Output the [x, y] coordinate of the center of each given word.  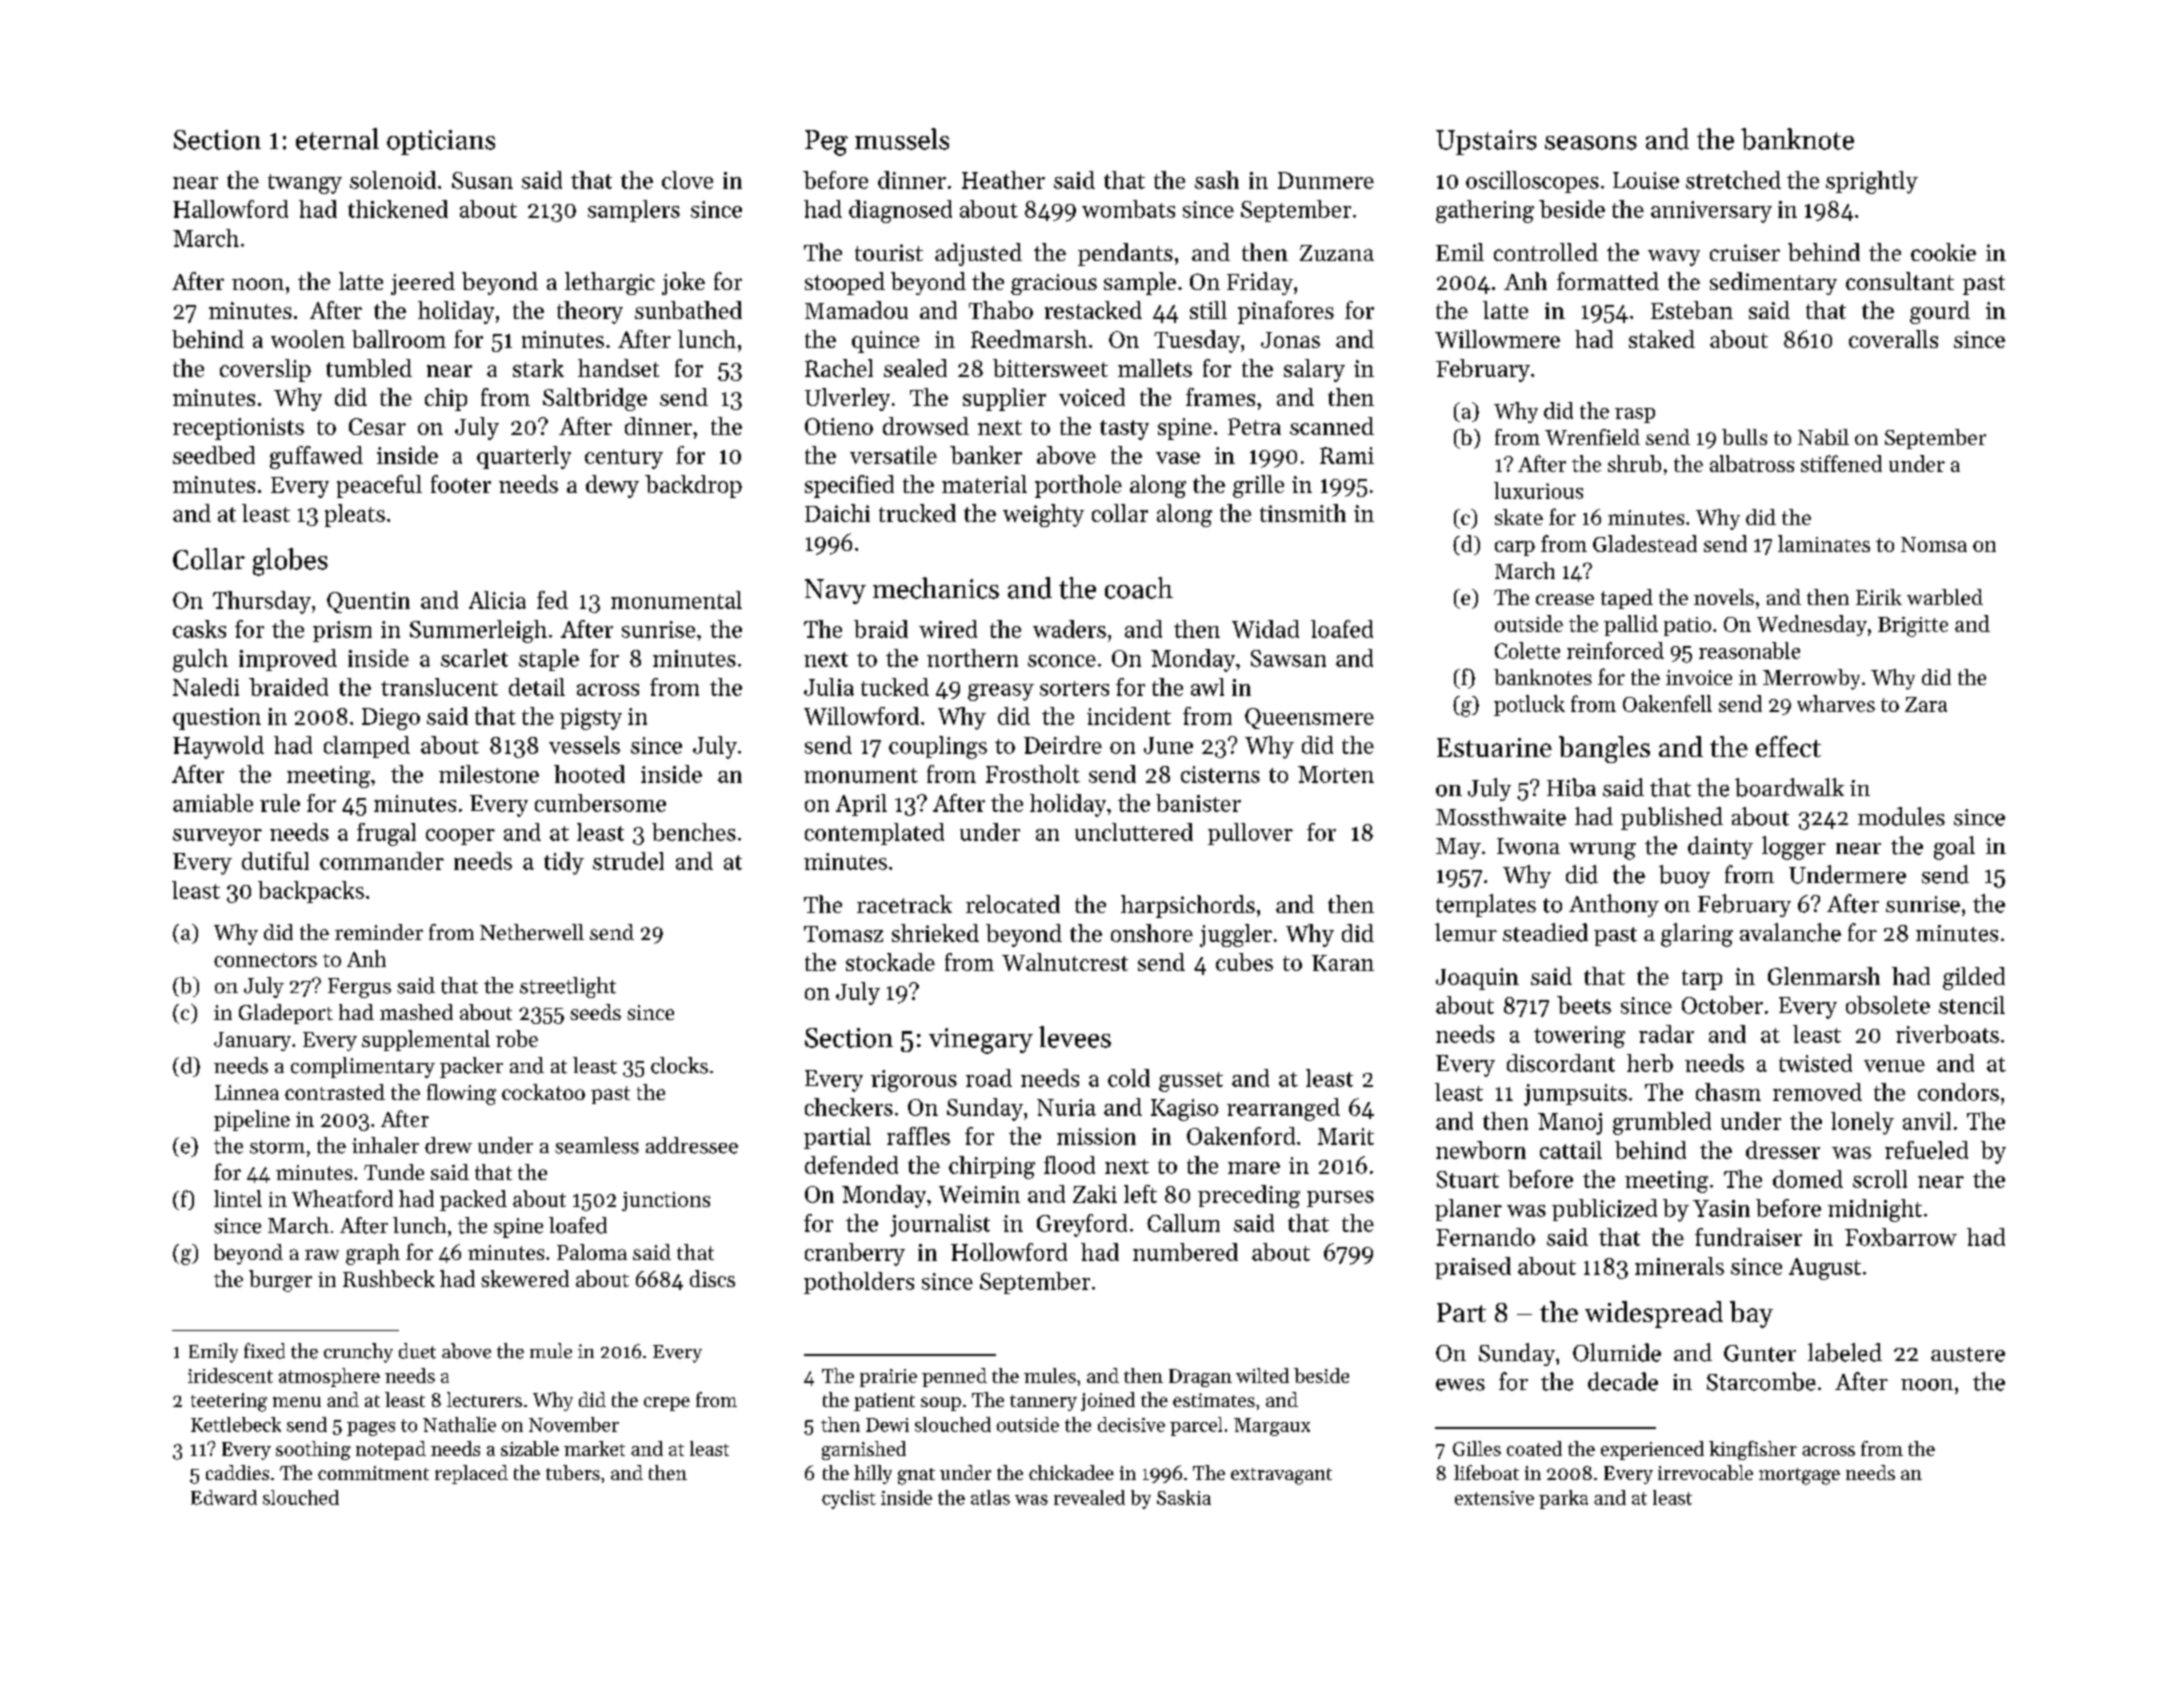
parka [1563, 1499]
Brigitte [1913, 627]
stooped [845, 283]
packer [471, 1067]
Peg [826, 143]
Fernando [1485, 1237]
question [217, 719]
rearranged [1283, 1109]
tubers [573, 1472]
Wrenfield [1592, 437]
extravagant [1281, 1476]
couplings [938, 747]
